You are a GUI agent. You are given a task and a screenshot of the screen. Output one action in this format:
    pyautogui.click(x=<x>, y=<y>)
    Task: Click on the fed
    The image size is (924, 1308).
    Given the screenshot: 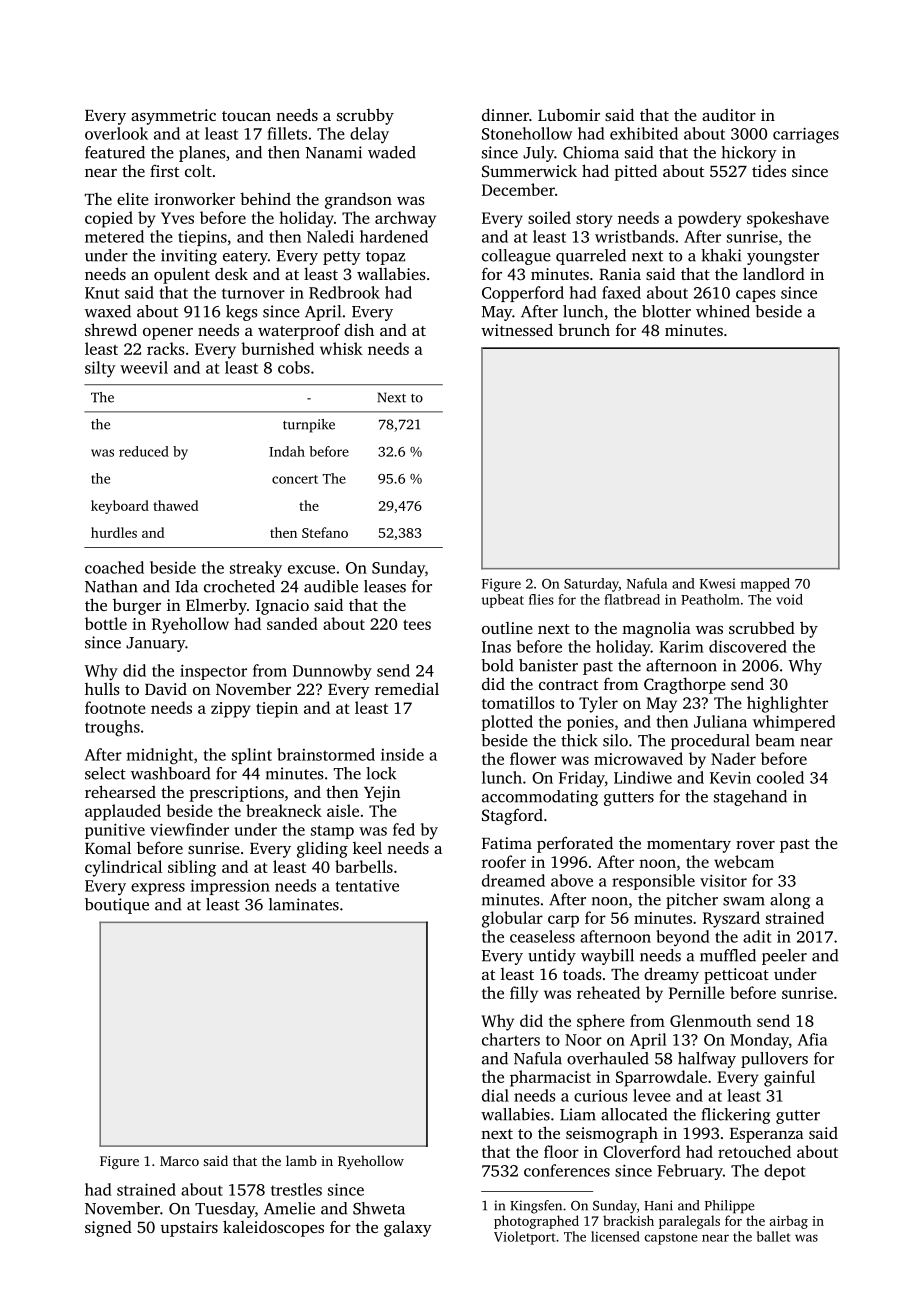 What is the action you would take?
    pyautogui.click(x=404, y=829)
